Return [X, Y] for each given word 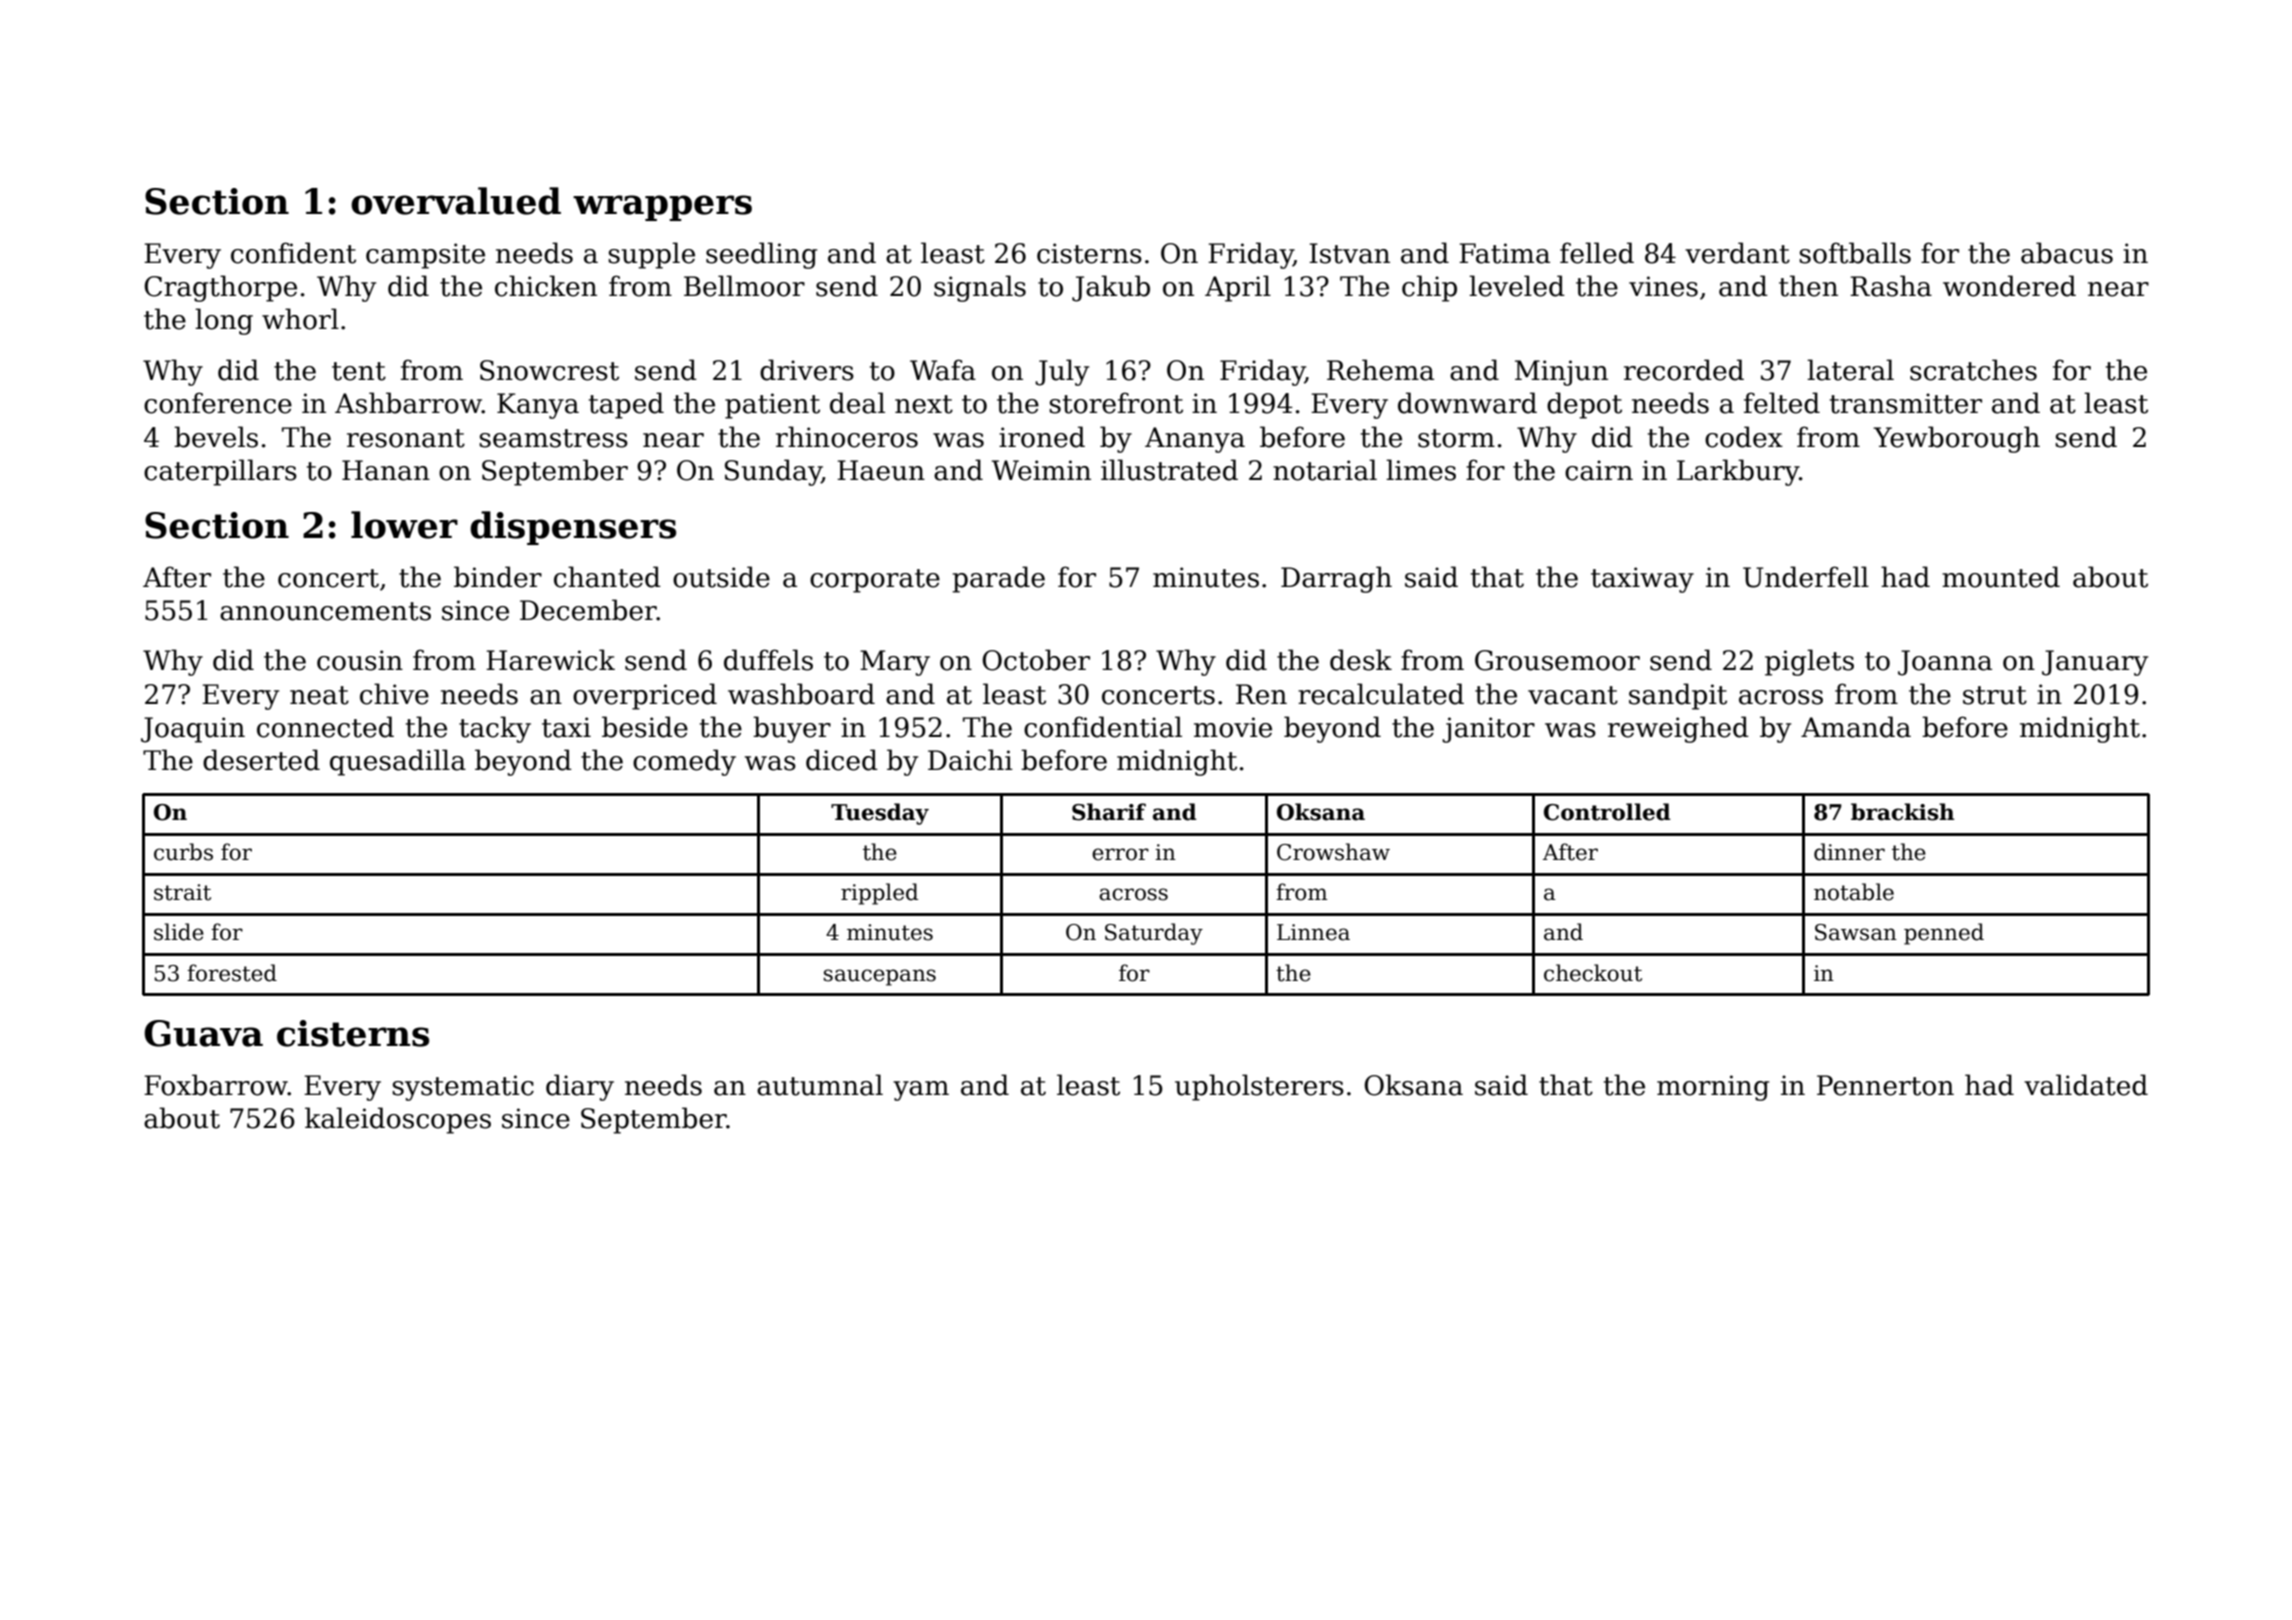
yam [921, 1091]
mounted [2001, 577]
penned [1944, 934]
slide [179, 932]
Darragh [1336, 579]
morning [1713, 1088]
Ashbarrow [408, 403]
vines [1663, 286]
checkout [1593, 973]
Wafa [943, 370]
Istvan [1349, 253]
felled [1597, 253]
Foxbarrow [216, 1085]
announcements [325, 611]
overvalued [456, 201]
